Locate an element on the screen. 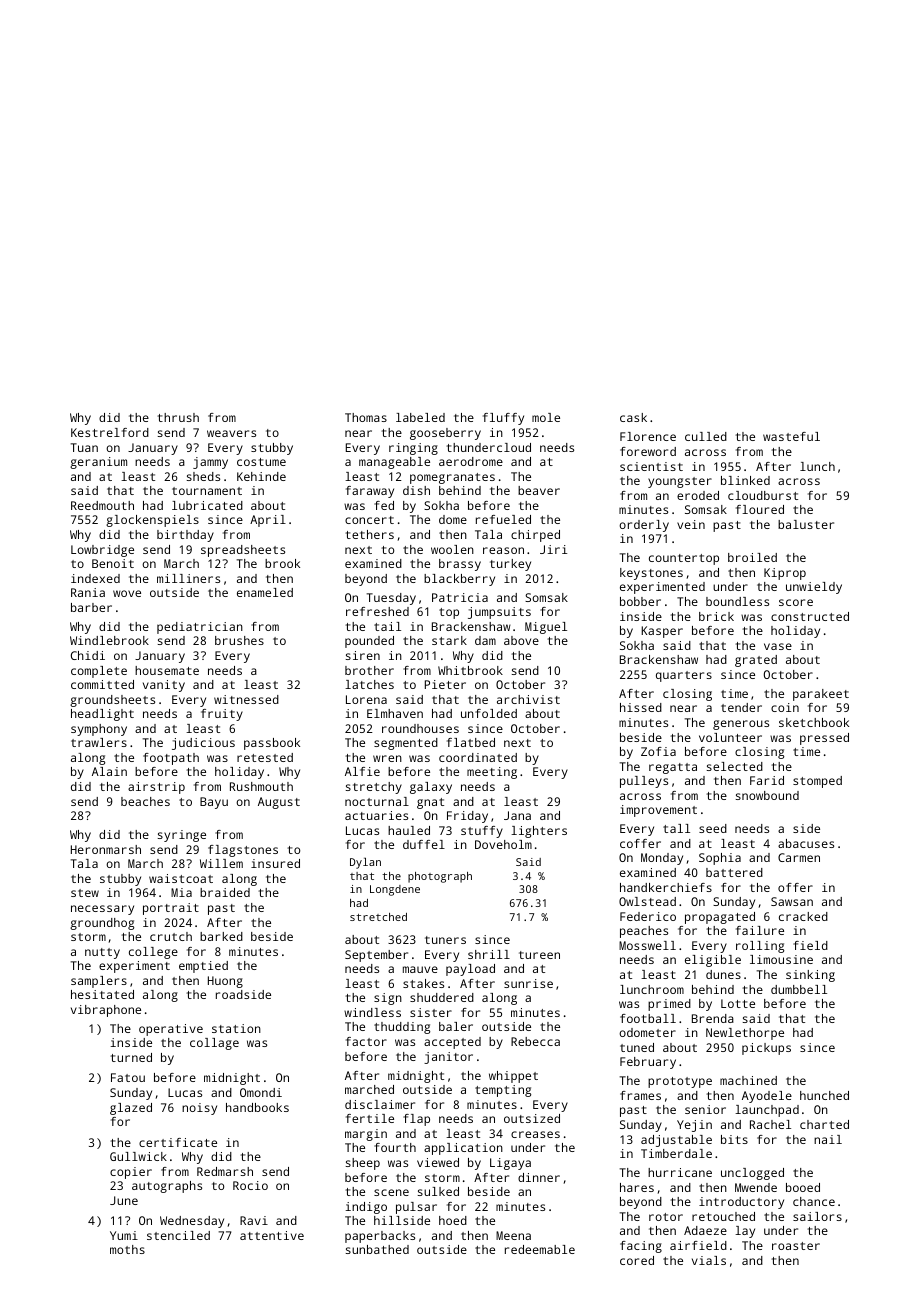  Longdene is located at coordinates (395, 890).
